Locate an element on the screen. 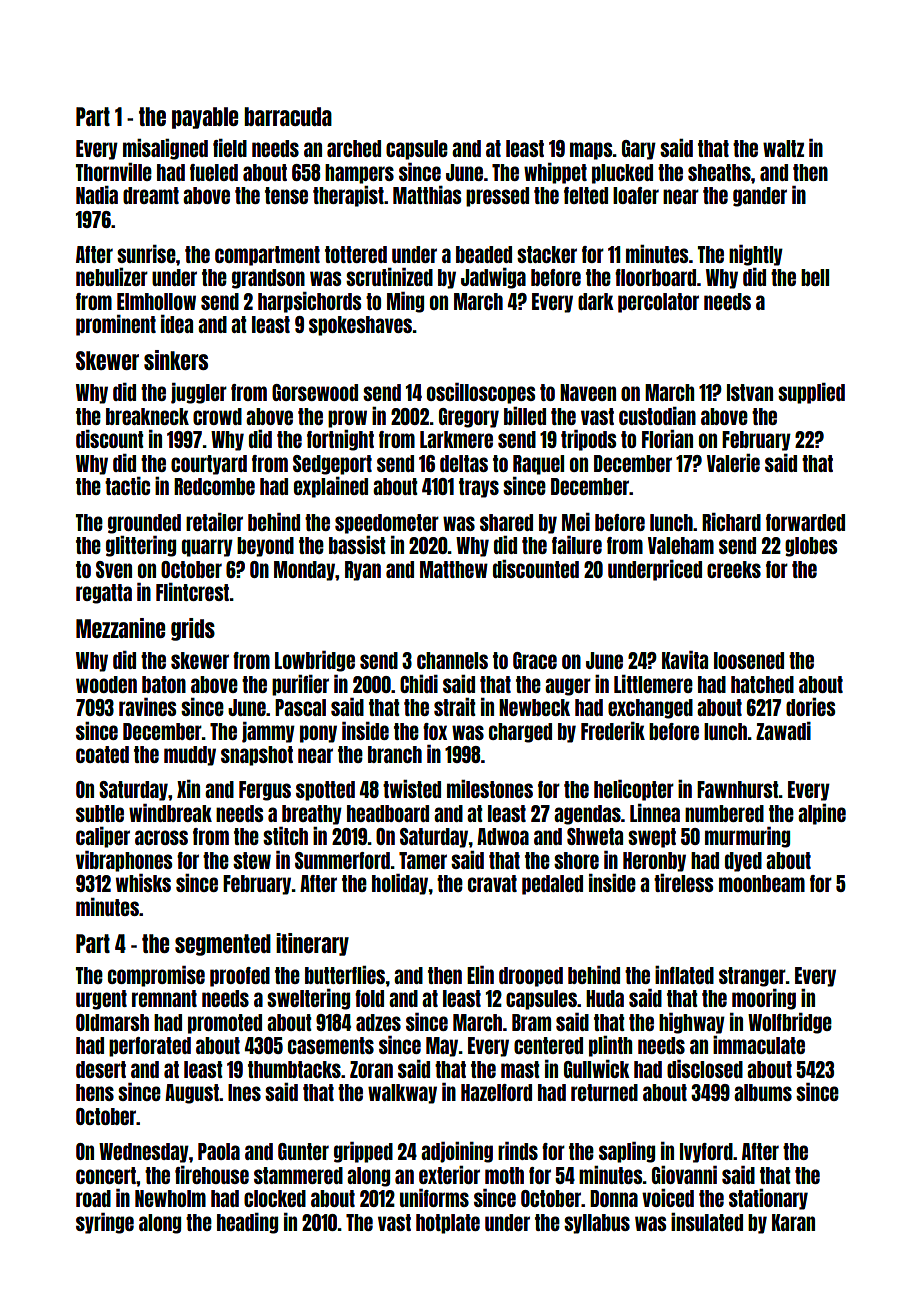 The height and width of the screenshot is (1308, 924). Thornville is located at coordinates (114, 172).
